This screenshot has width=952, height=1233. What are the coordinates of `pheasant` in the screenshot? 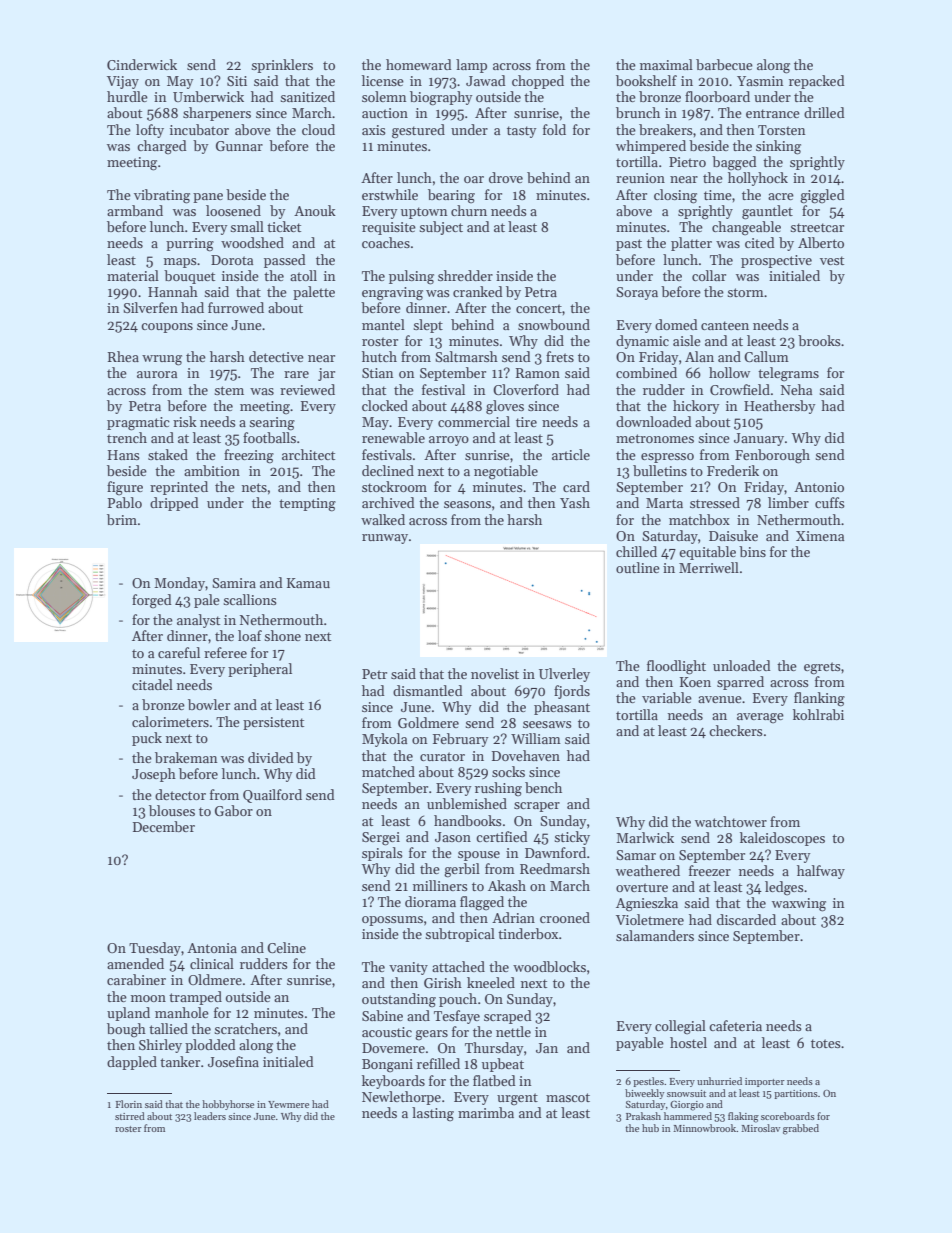 It's located at (562, 708).
